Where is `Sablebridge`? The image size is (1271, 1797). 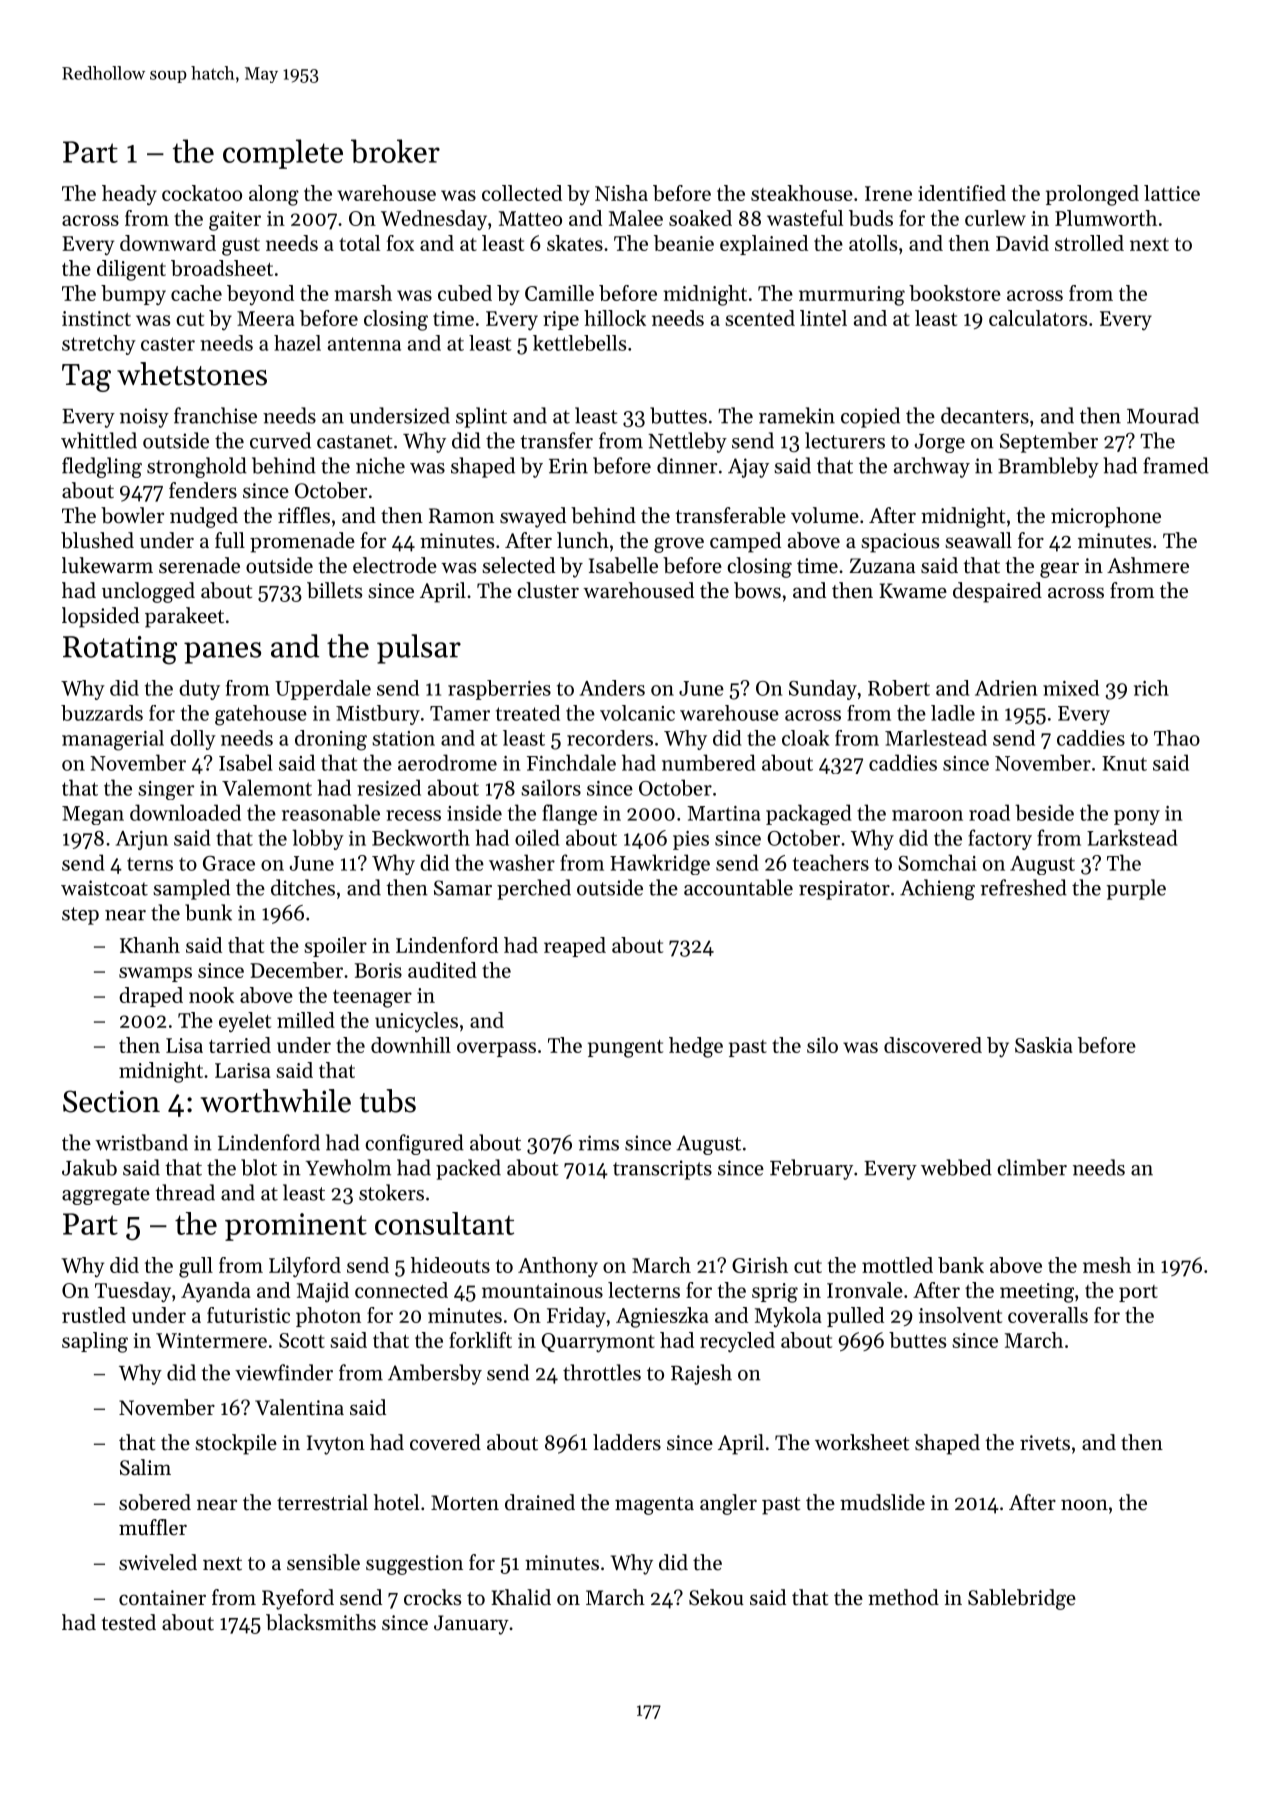
Sablebridge is located at coordinates (1022, 1599).
